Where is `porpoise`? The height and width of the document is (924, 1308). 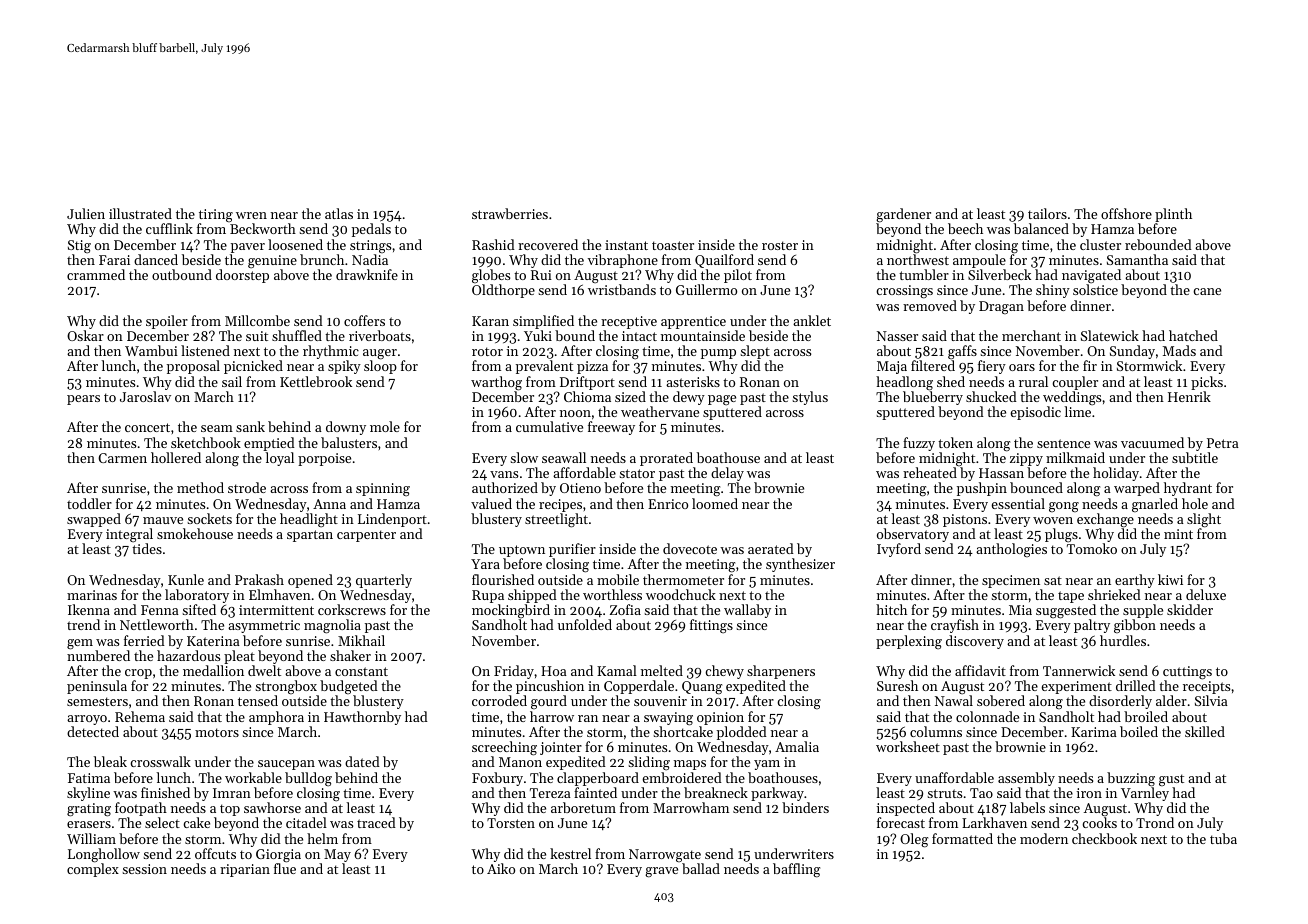 porpoise is located at coordinates (324, 459).
